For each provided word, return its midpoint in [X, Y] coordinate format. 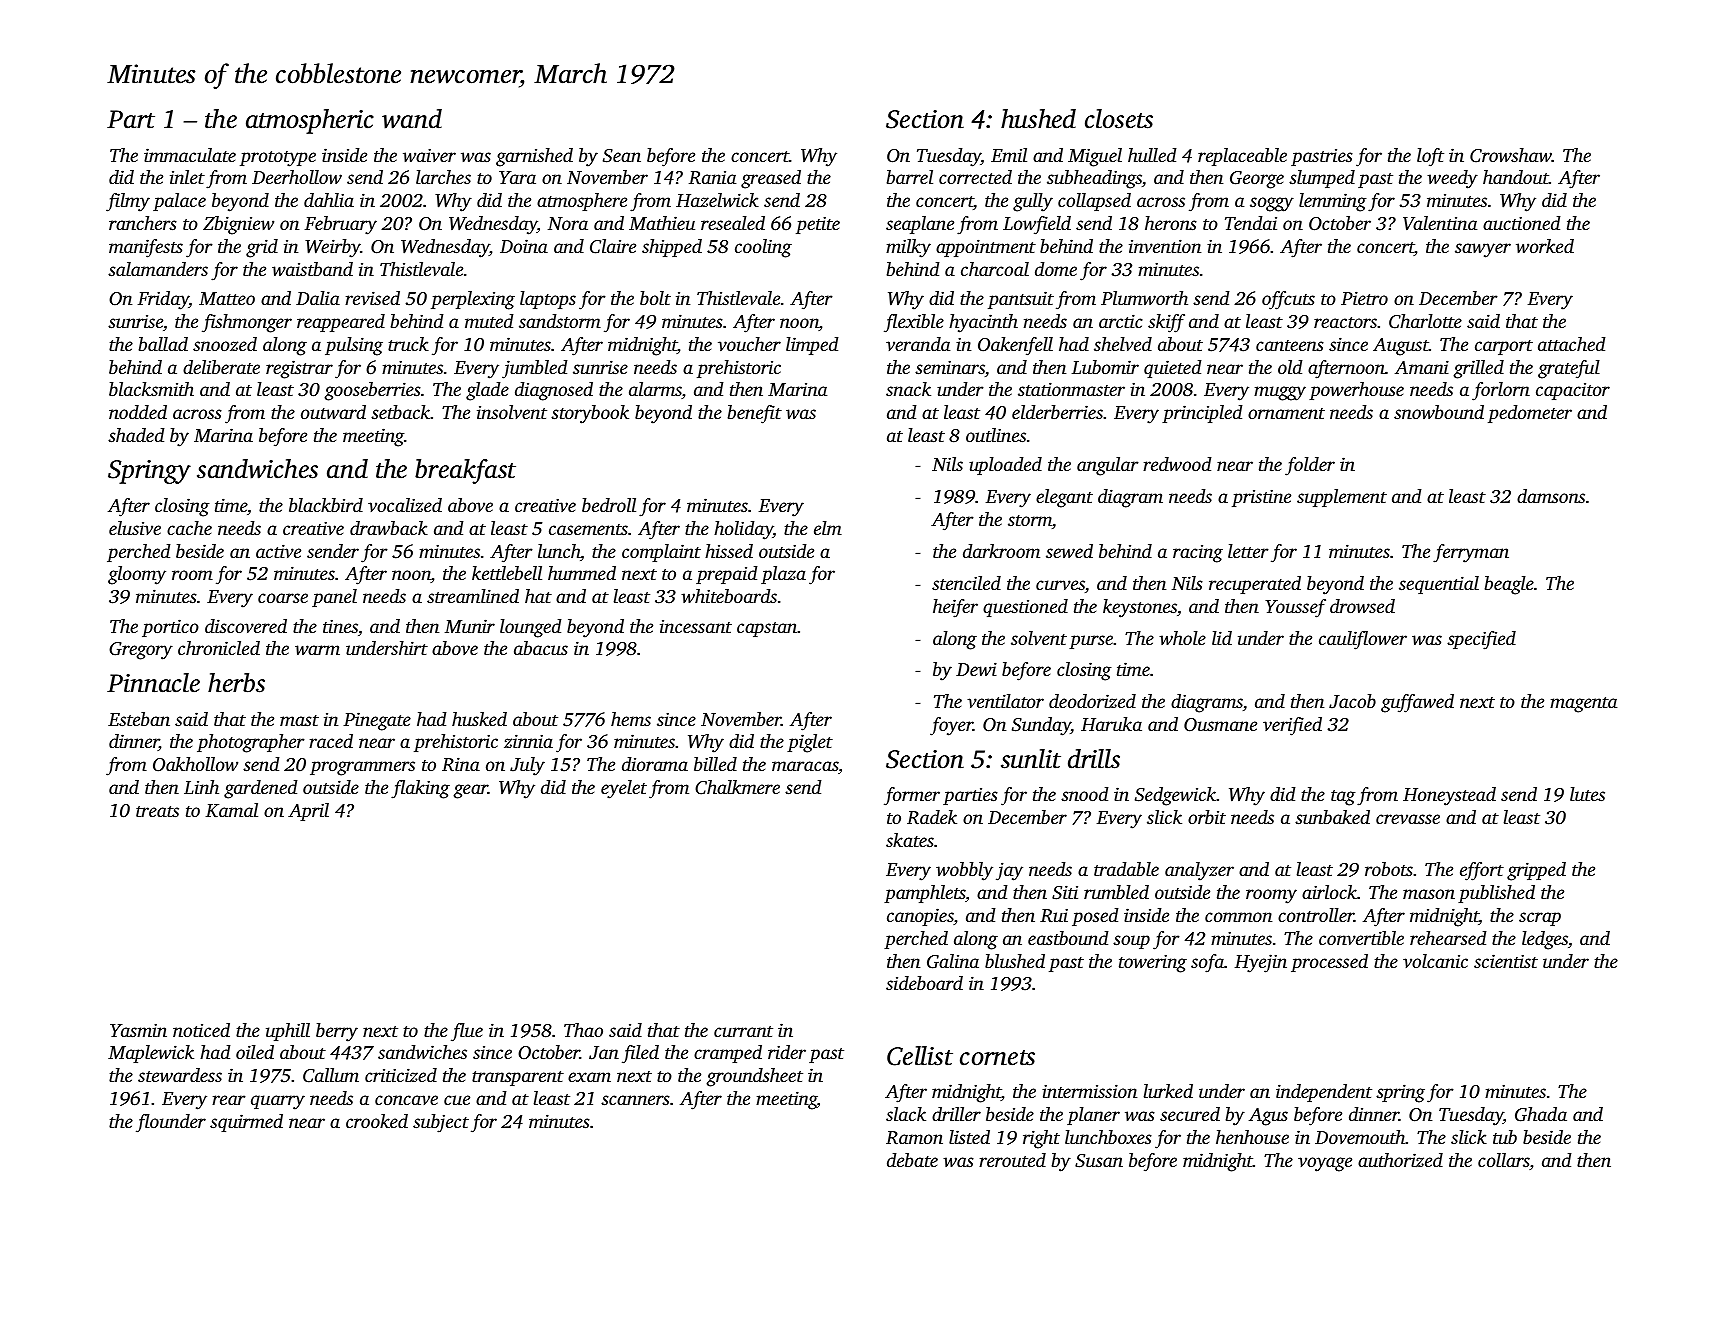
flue [467, 1032]
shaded [136, 435]
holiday [743, 530]
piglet [810, 743]
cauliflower [1363, 640]
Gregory [141, 651]
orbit [1207, 817]
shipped [672, 248]
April [308, 812]
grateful [1569, 369]
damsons [1551, 496]
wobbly [964, 871]
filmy [128, 202]
